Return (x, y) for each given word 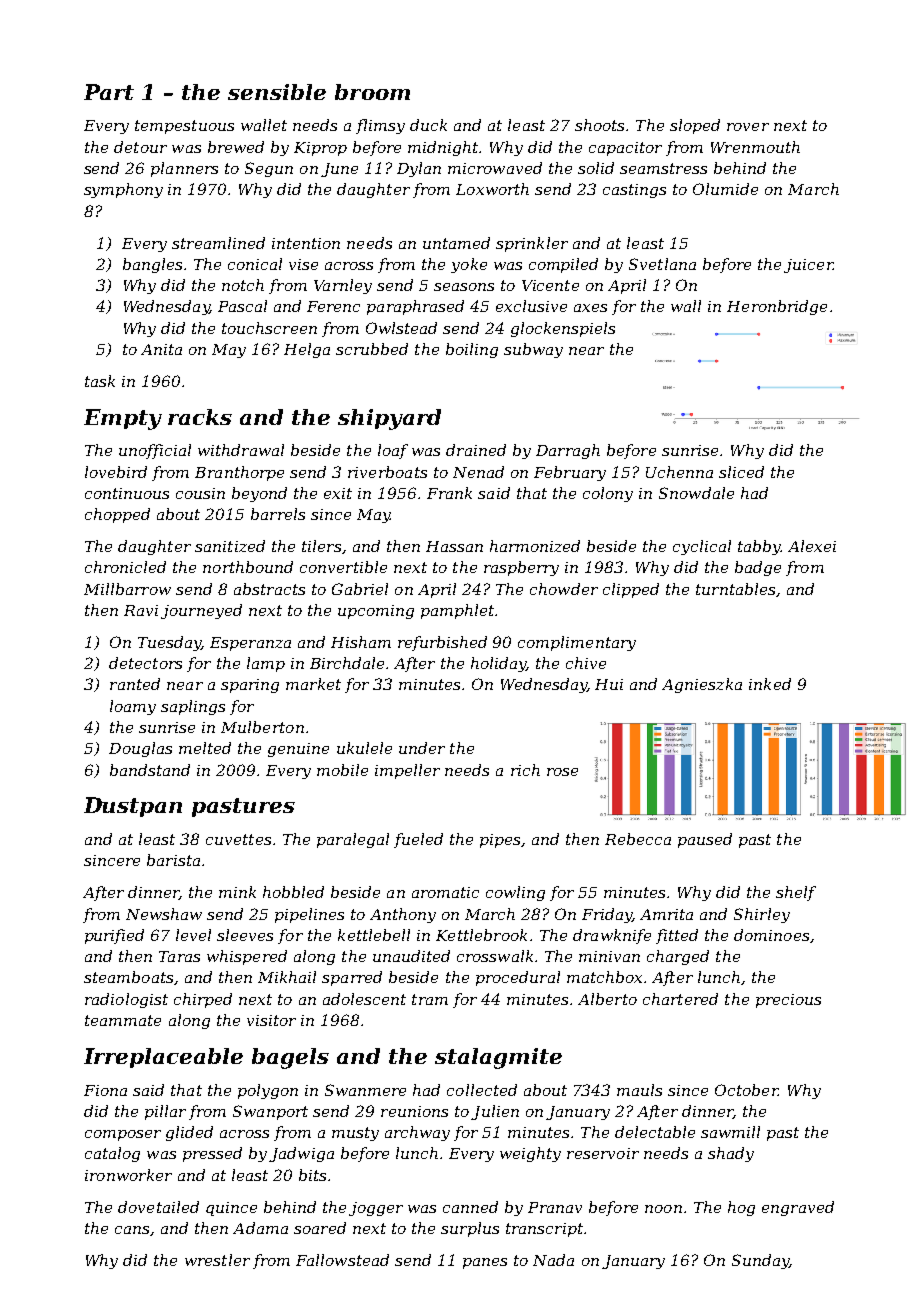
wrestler (217, 1260)
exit (338, 493)
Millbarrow (127, 589)
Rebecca (638, 839)
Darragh (568, 451)
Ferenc (333, 306)
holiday (498, 664)
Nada (553, 1260)
